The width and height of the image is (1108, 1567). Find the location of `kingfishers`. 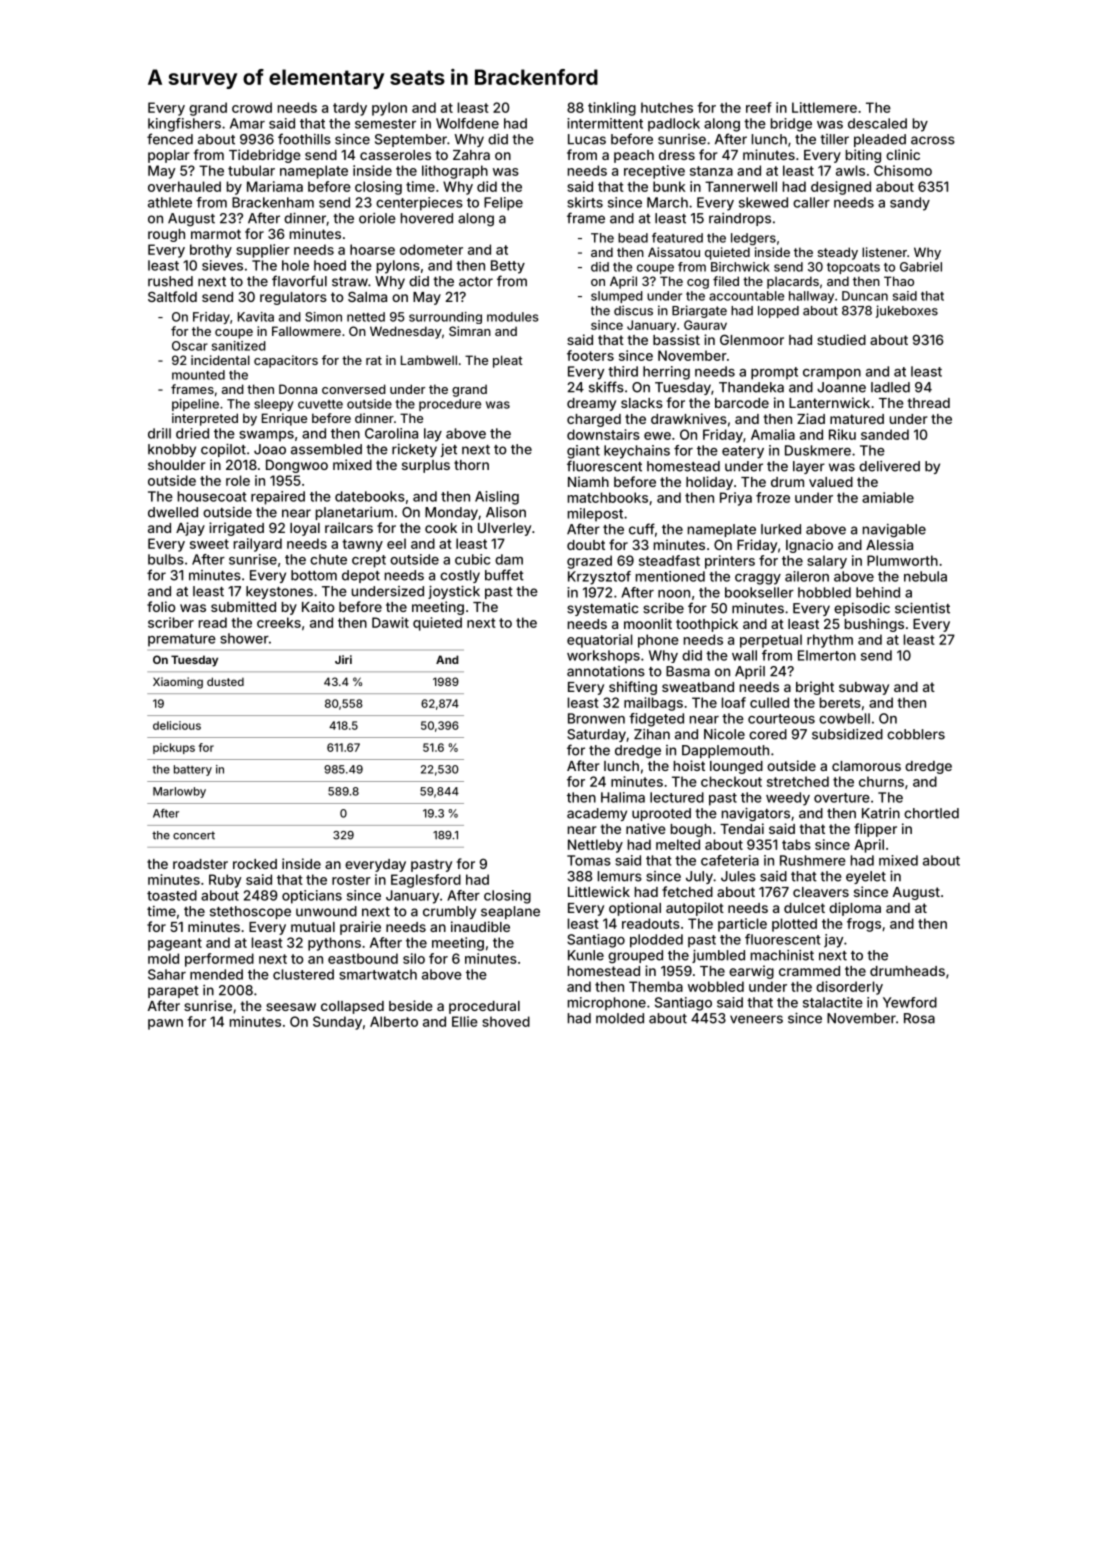

kingfishers is located at coordinates (184, 125).
